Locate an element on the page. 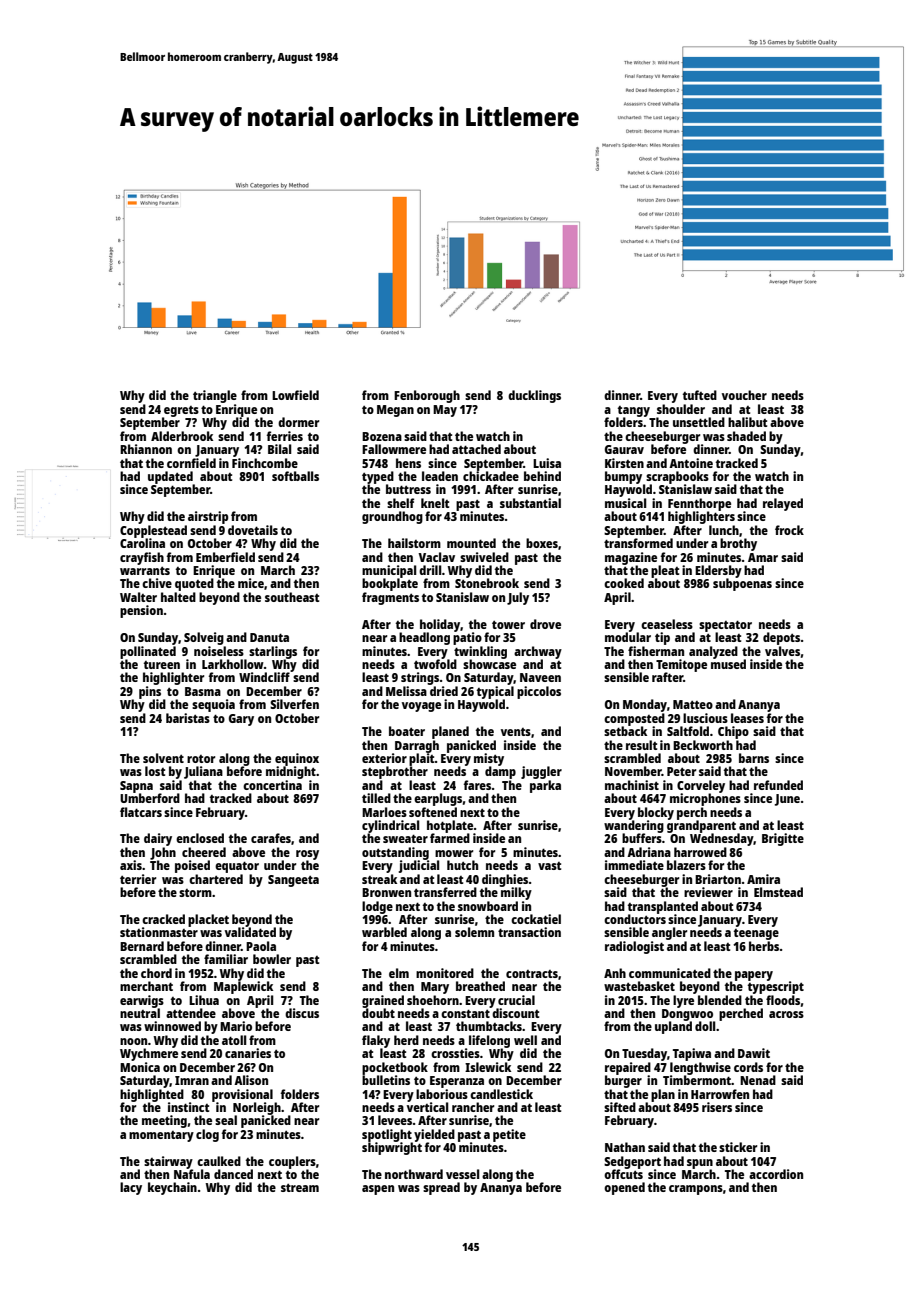 The width and height of the image is (924, 1308). refunded is located at coordinates (778, 785).
